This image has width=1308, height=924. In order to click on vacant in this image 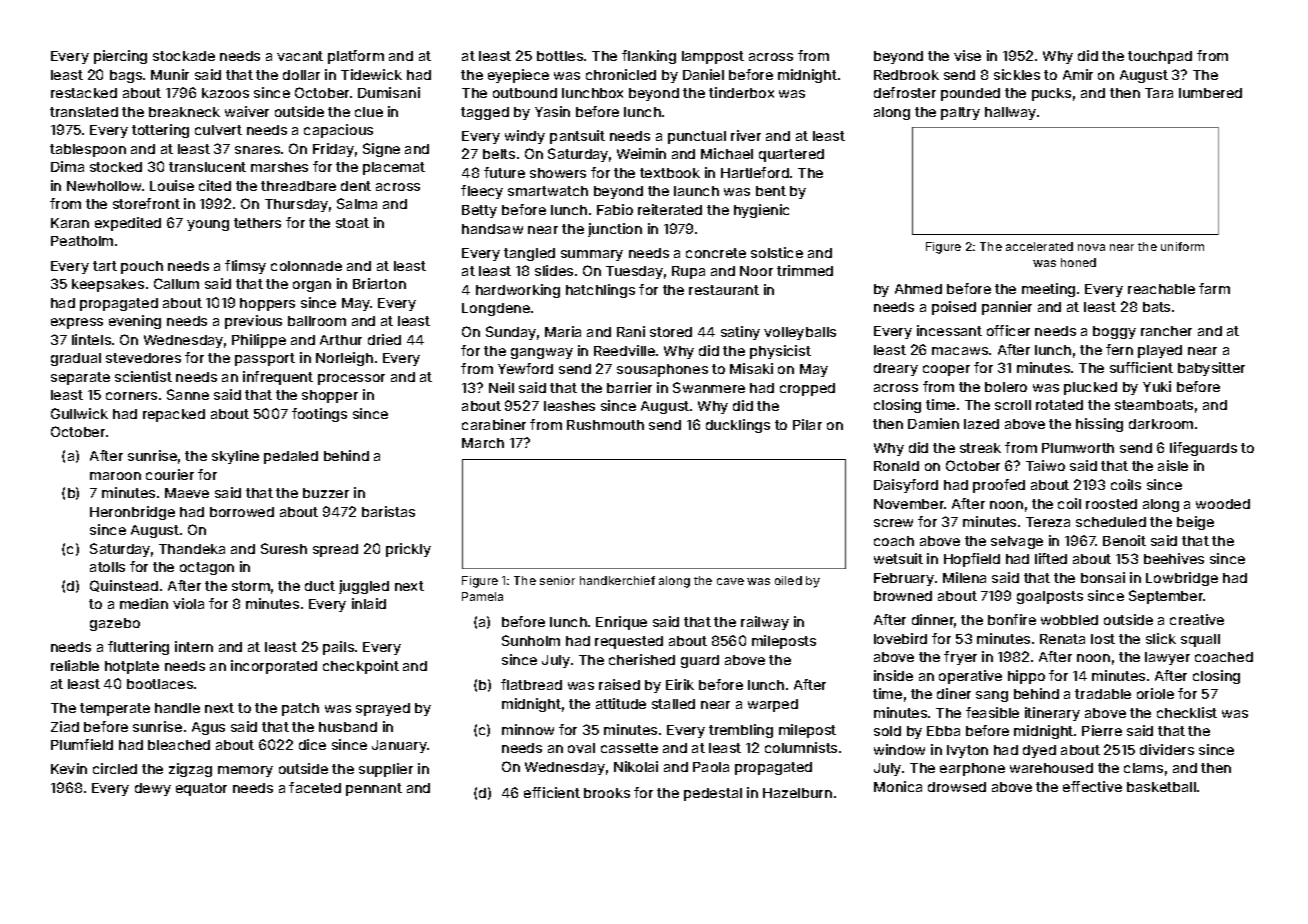, I will do `click(300, 56)`.
